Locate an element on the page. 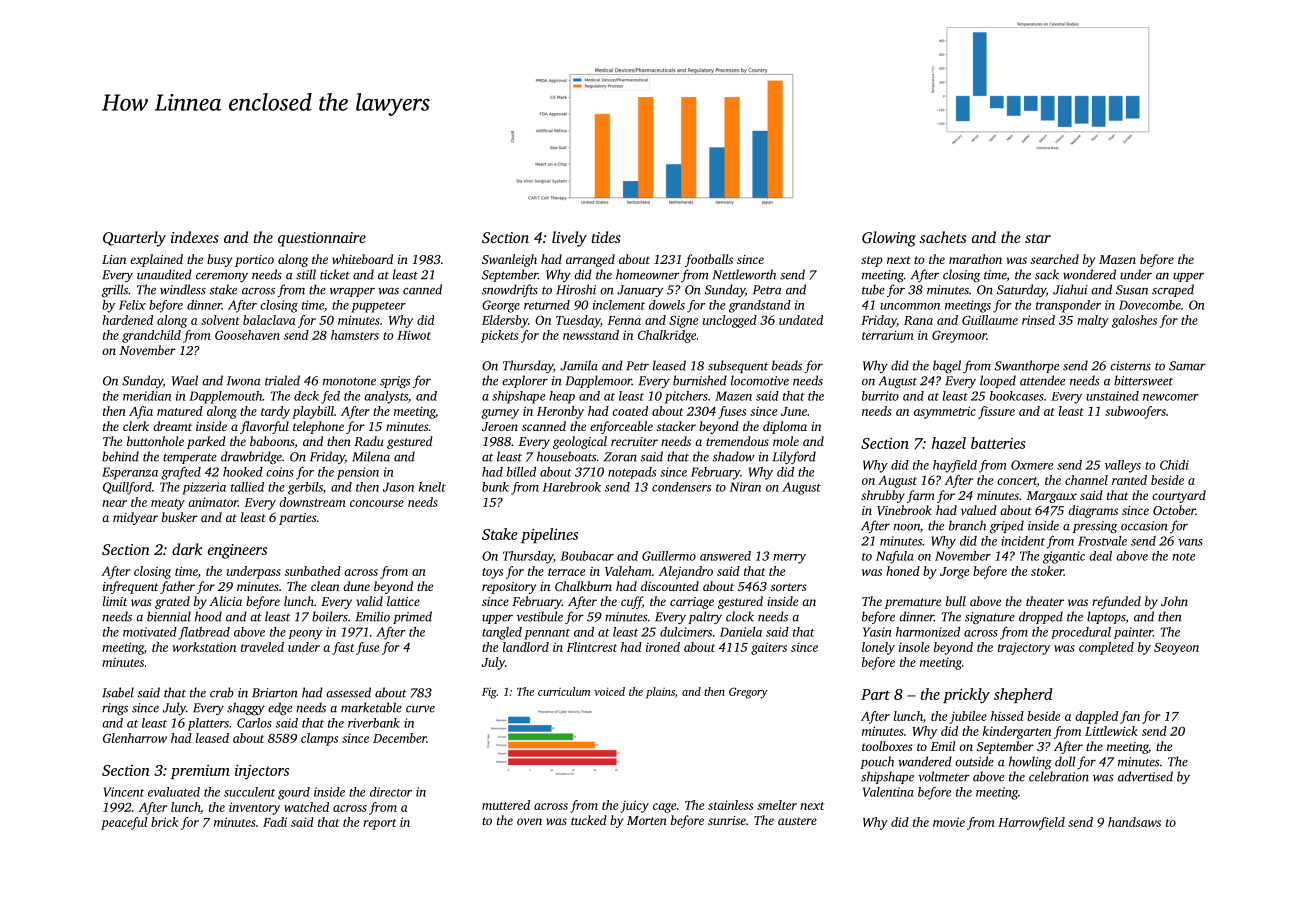 The image size is (1308, 924). asymmetric is located at coordinates (945, 412).
